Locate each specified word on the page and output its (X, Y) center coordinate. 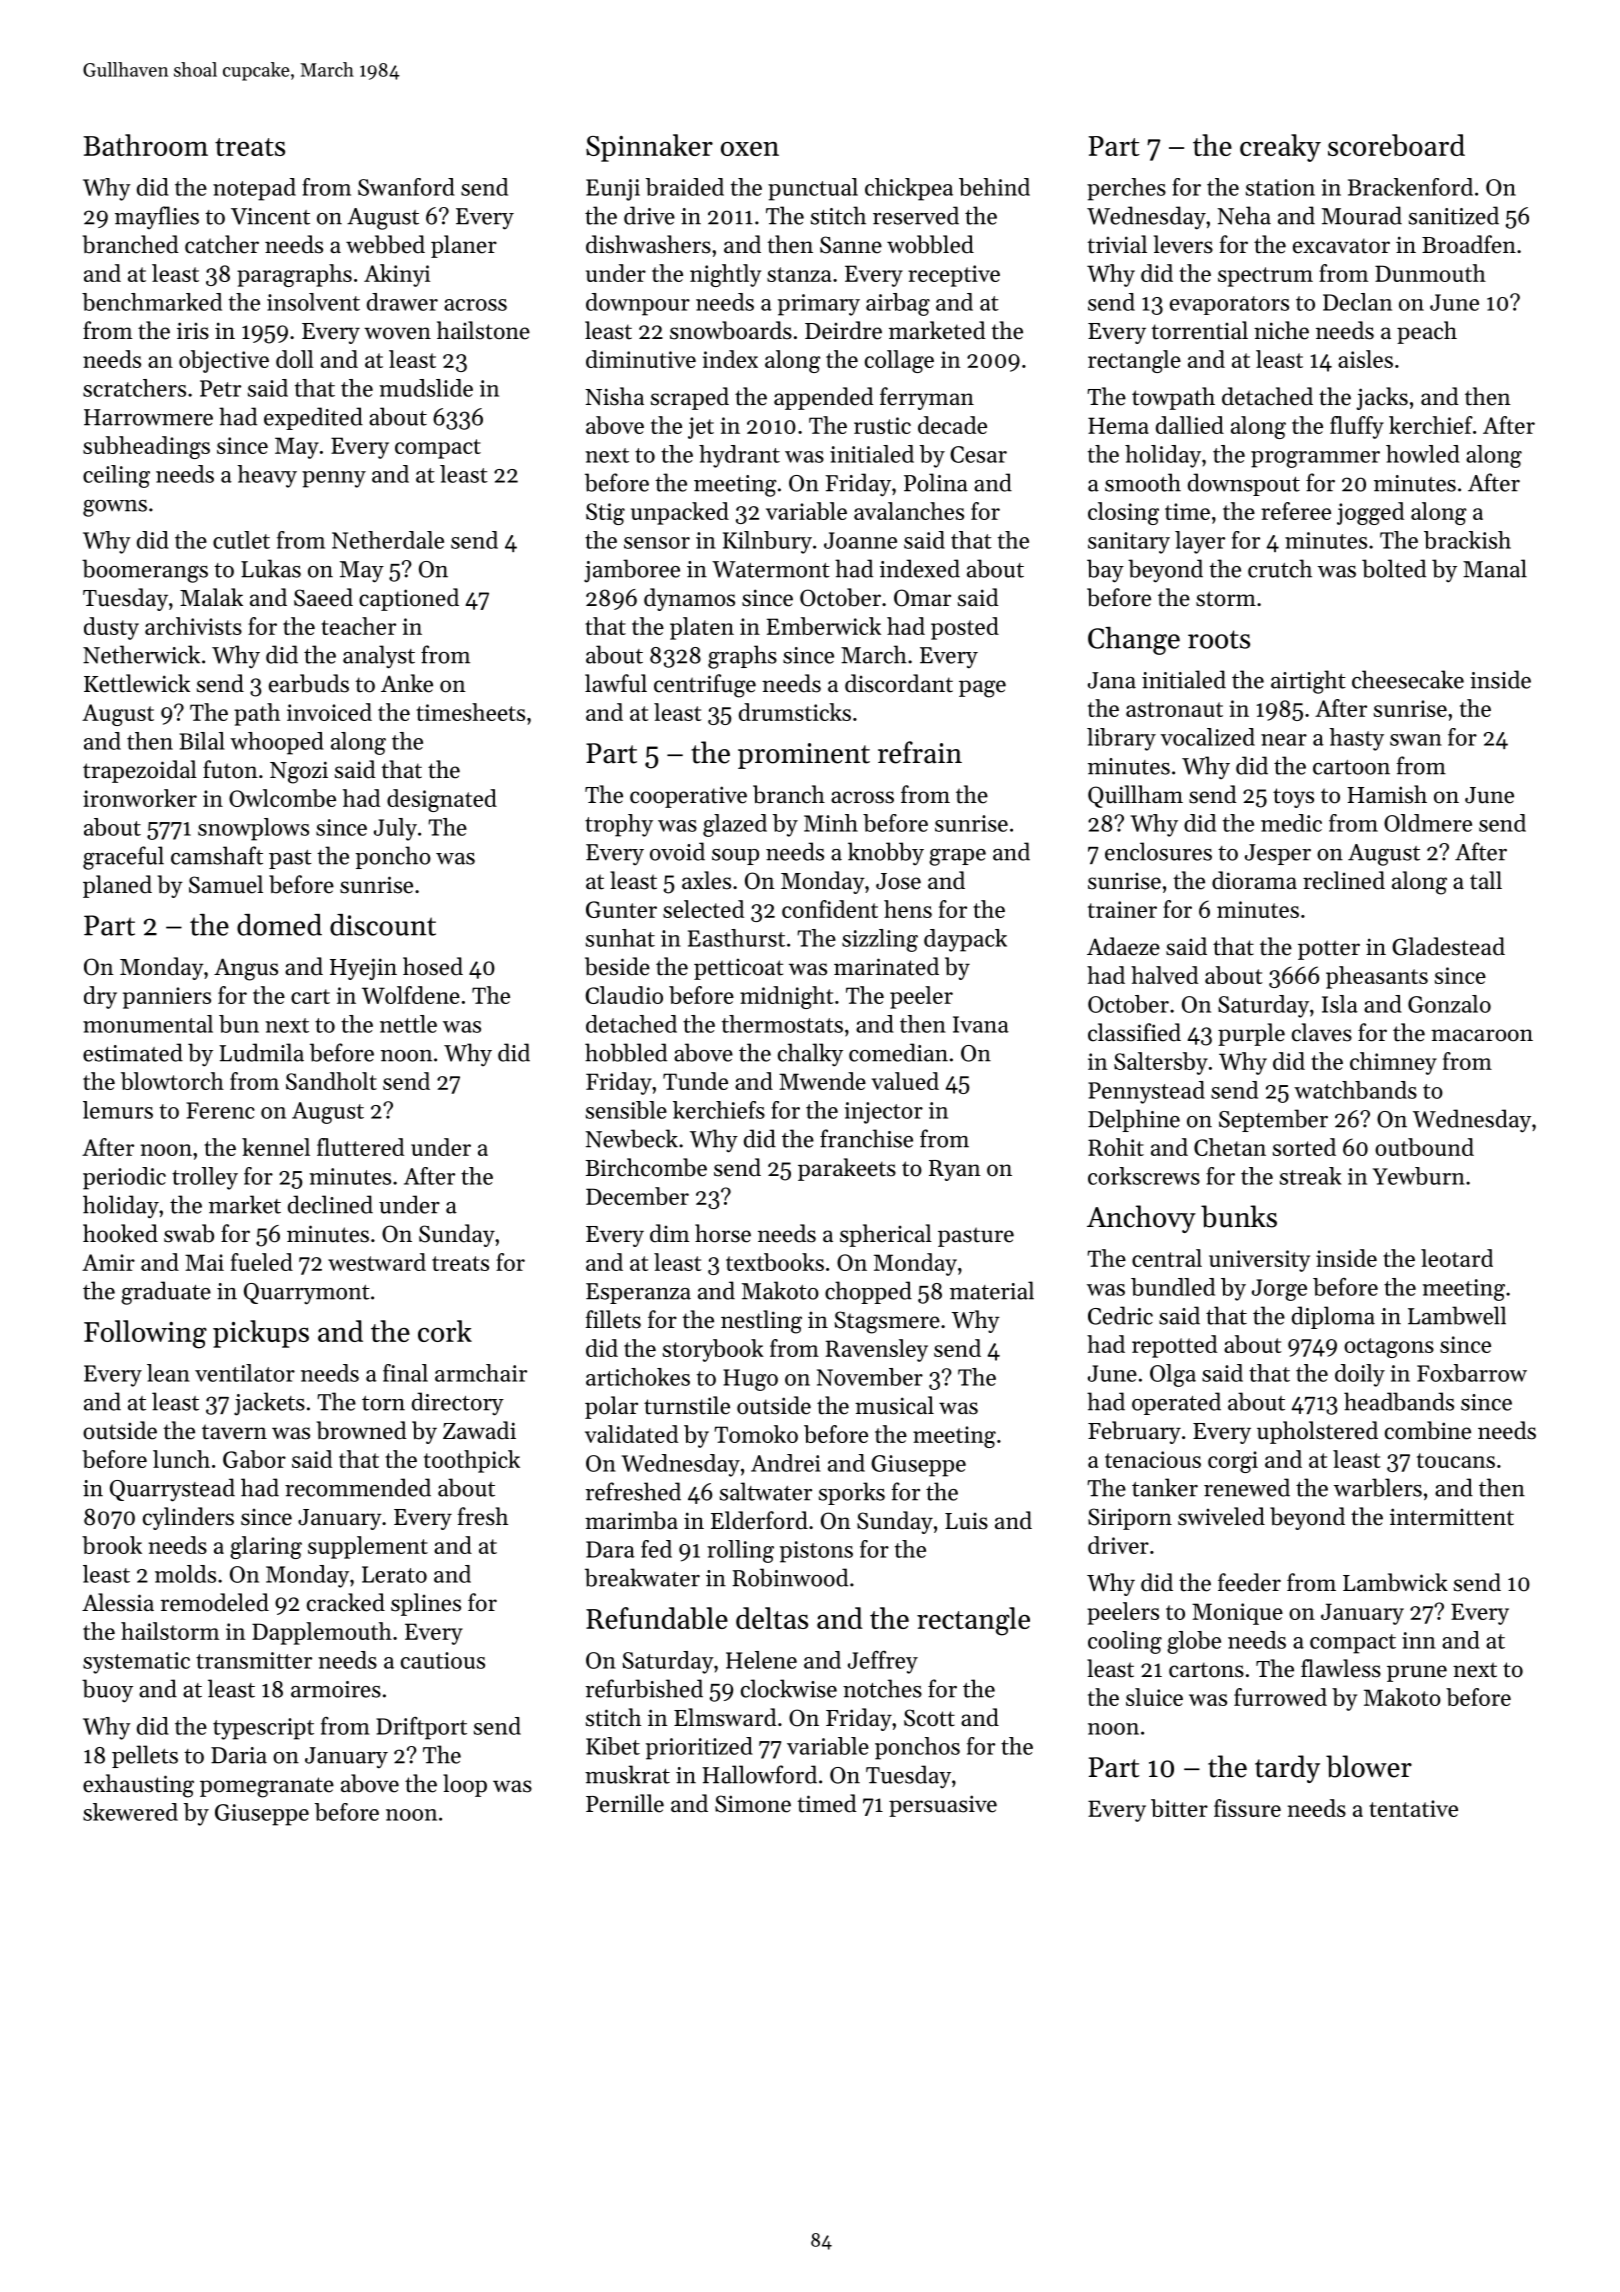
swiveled (1221, 1516)
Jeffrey (883, 1662)
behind (994, 187)
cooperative (688, 797)
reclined (1344, 880)
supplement (368, 1547)
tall (1486, 880)
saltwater (766, 1491)
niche (1281, 330)
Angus (246, 969)
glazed (735, 825)
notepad (254, 189)
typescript (263, 1729)
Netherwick (141, 654)
